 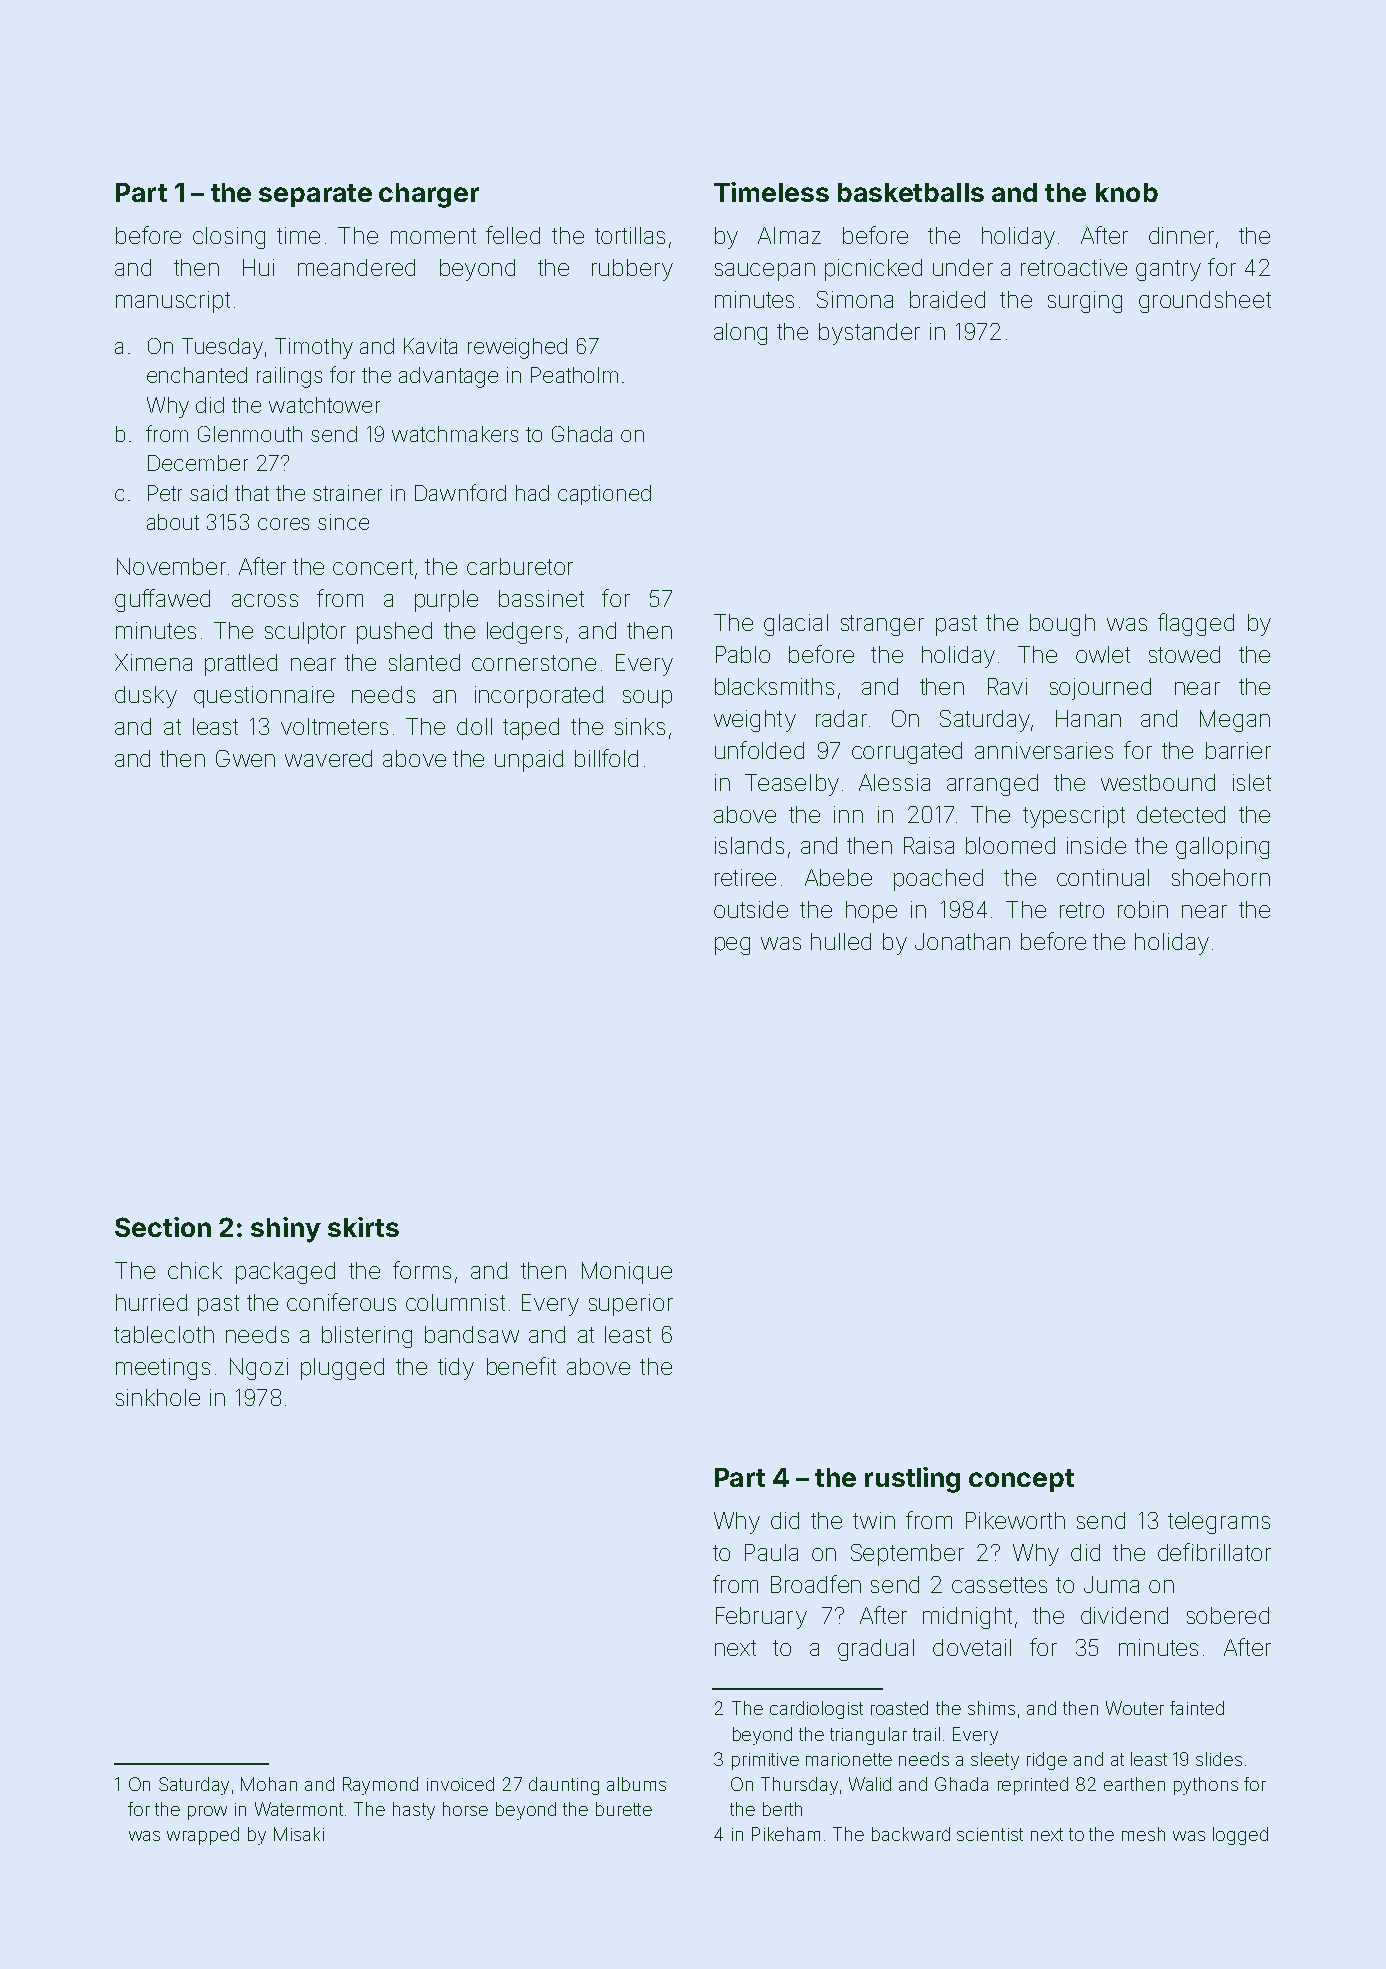 What do you see at coordinates (203, 1836) in the page?
I see `wrapped` at bounding box center [203, 1836].
